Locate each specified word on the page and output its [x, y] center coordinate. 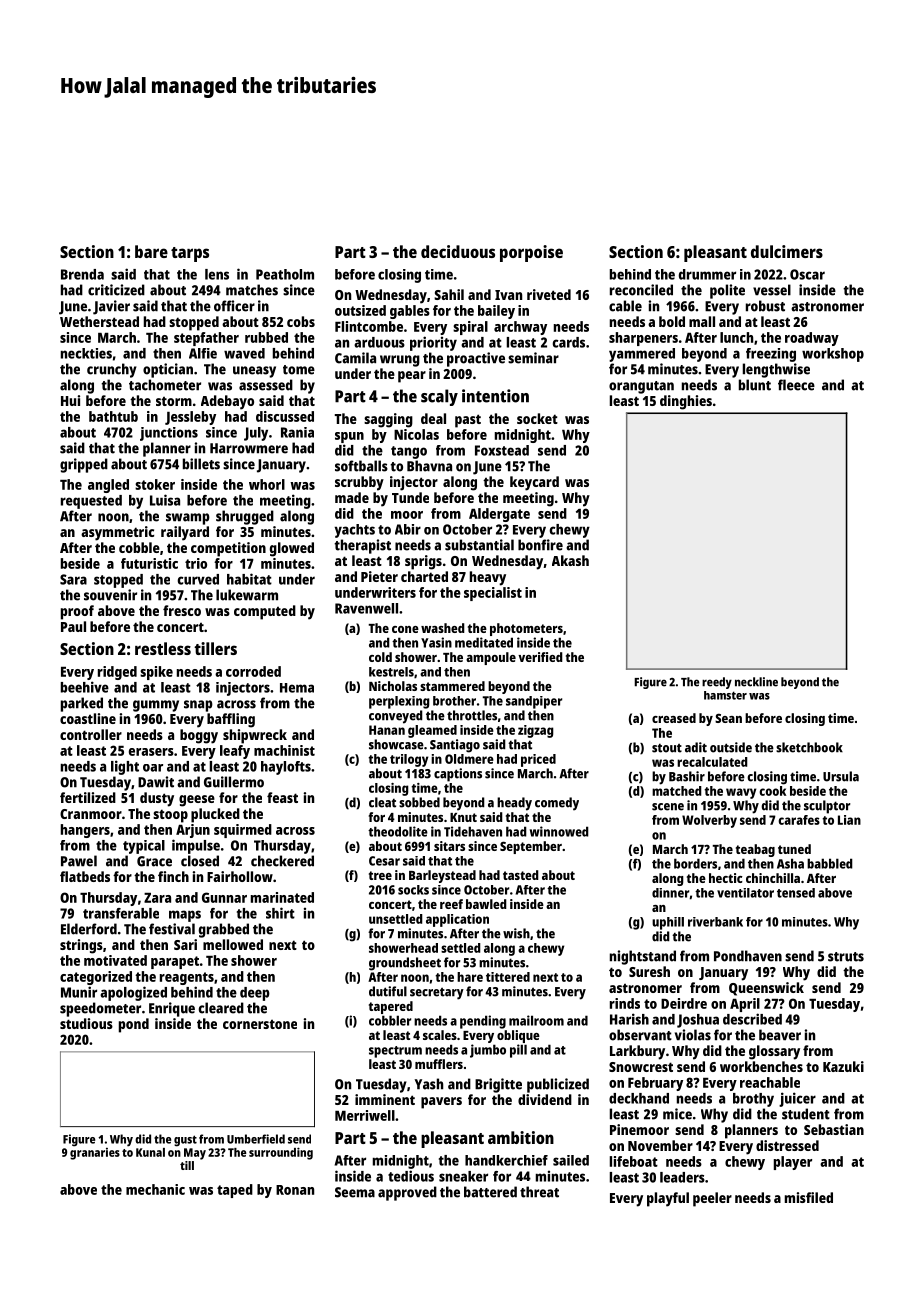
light [125, 767]
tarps [190, 254]
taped [235, 1191]
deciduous [458, 251]
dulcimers [787, 251]
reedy [717, 683]
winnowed [559, 831]
